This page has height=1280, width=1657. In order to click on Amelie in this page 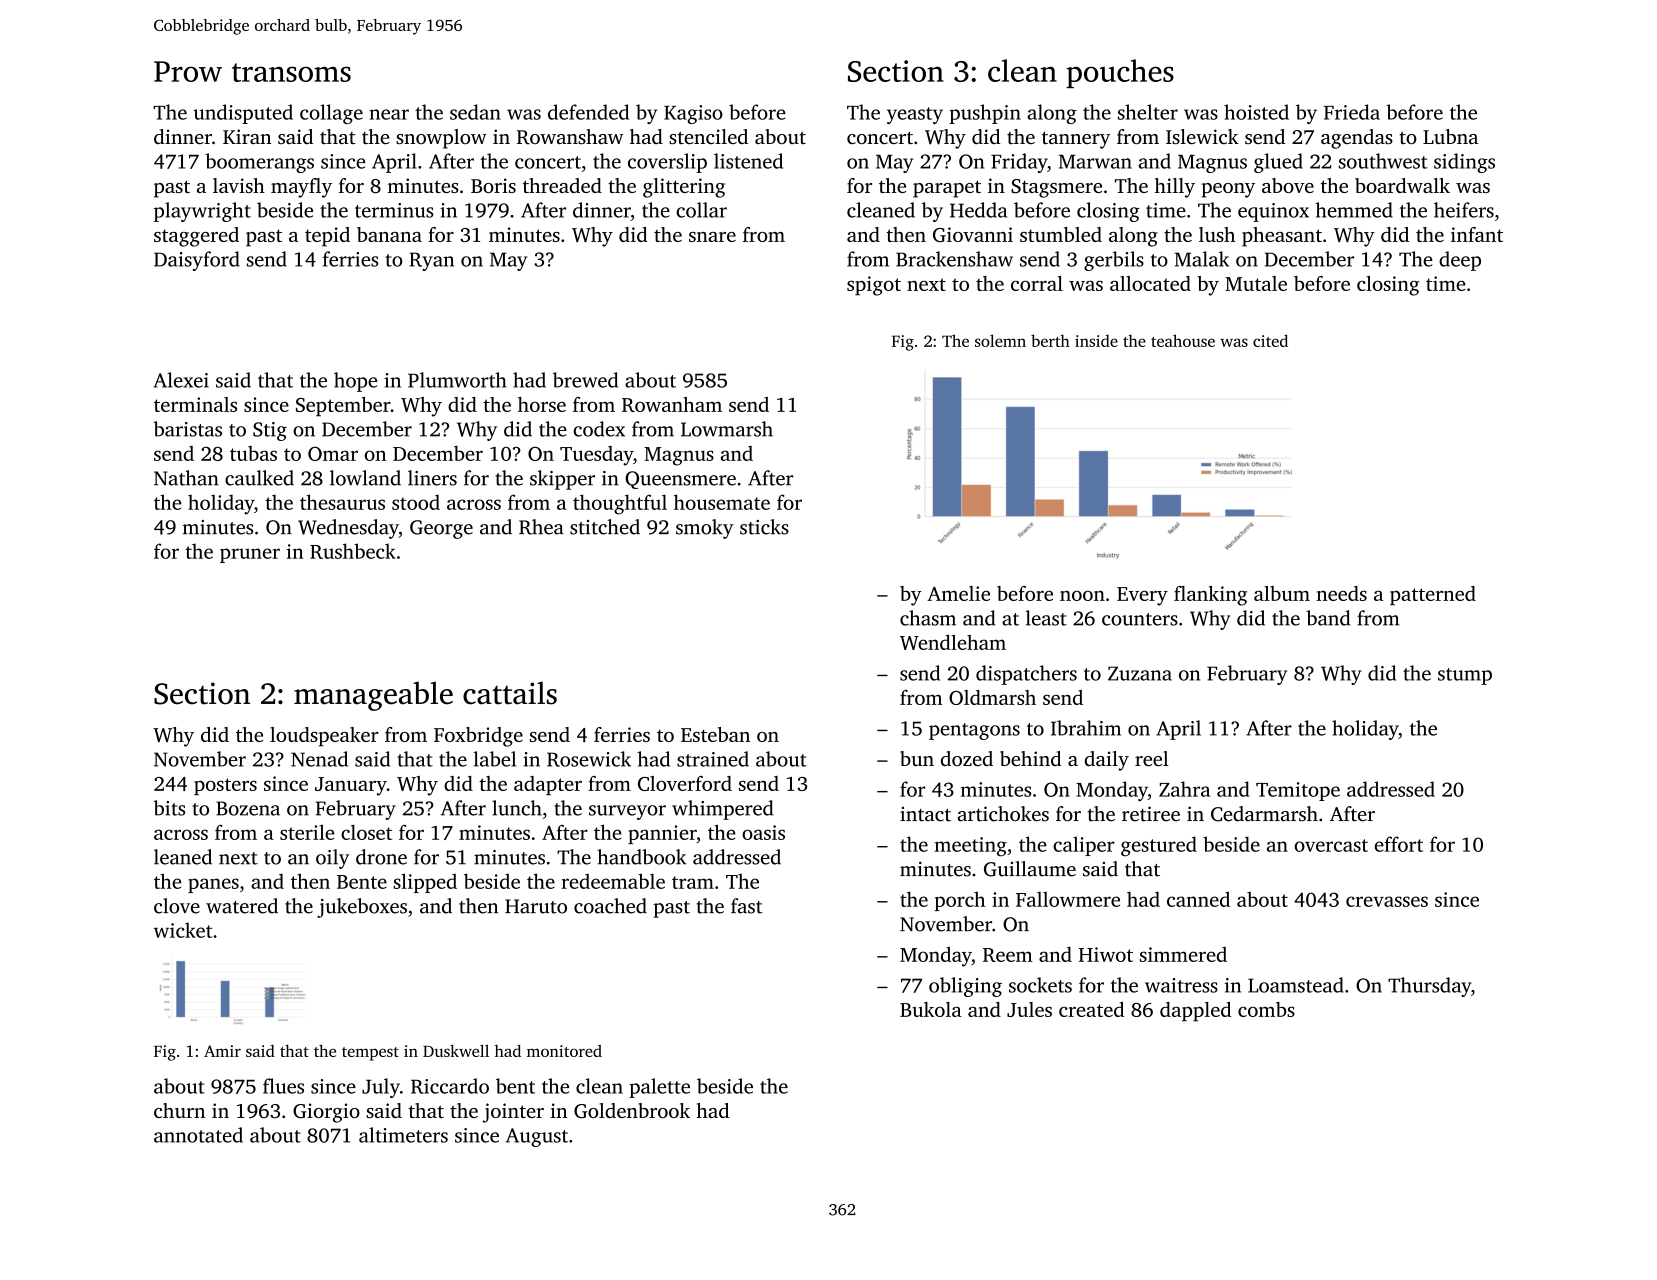, I will do `click(958, 593)`.
